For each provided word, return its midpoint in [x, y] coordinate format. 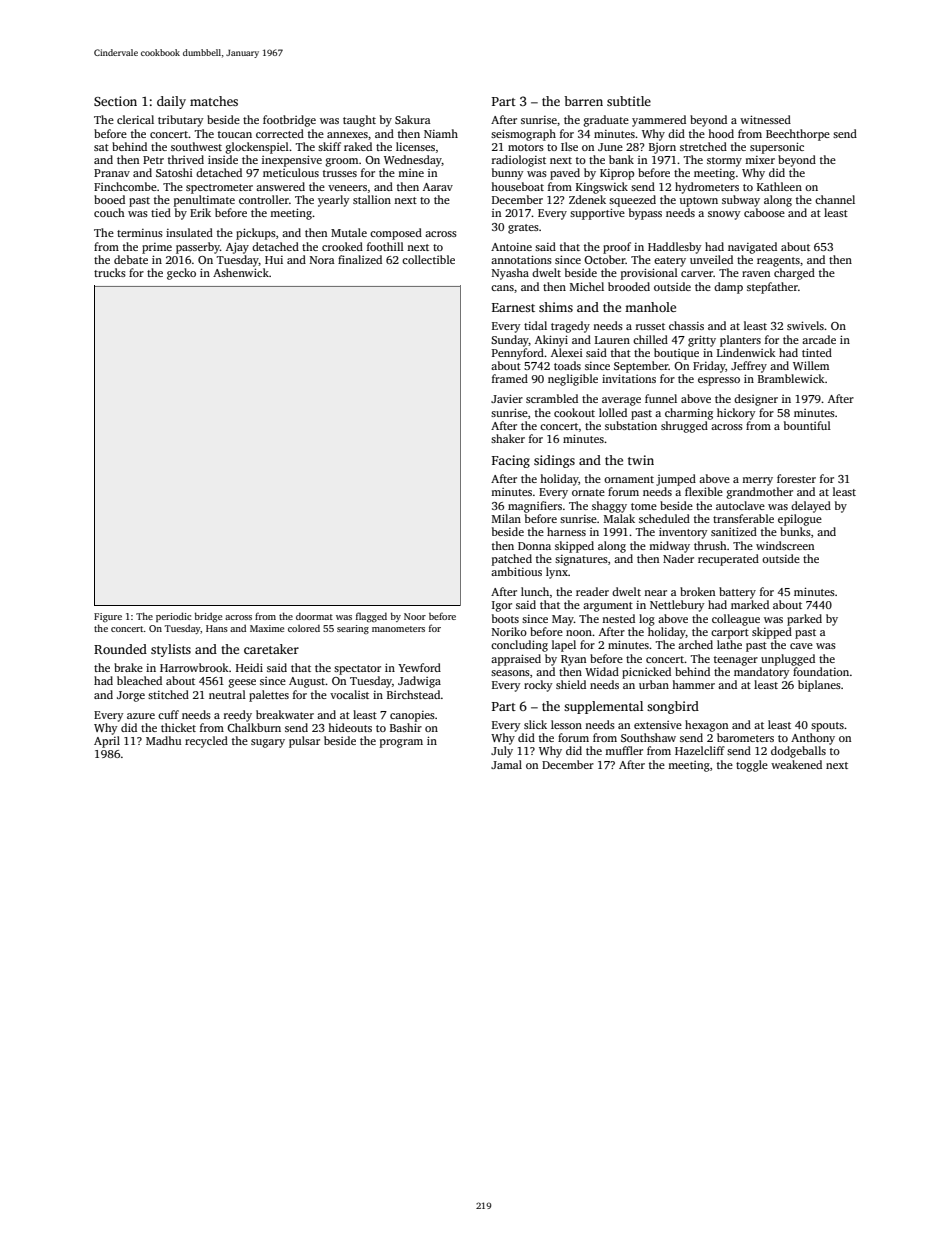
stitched [168, 694]
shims [556, 307]
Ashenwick [241, 272]
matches [214, 101]
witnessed [765, 119]
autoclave [740, 505]
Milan [506, 518]
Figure [108, 617]
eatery [670, 262]
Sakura [413, 119]
